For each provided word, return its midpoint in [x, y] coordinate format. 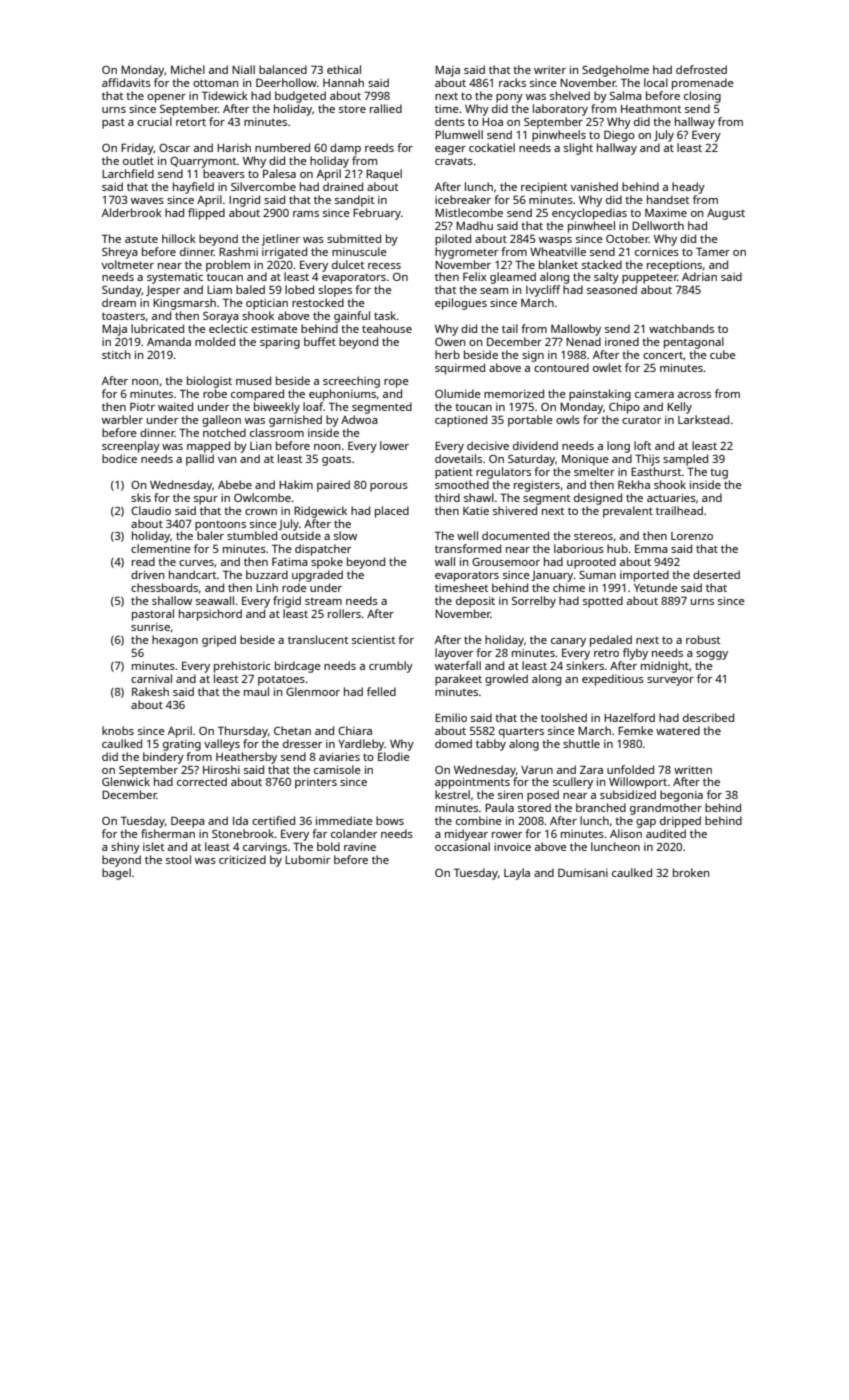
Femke [635, 730]
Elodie [394, 756]
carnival [151, 678]
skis [141, 497]
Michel [188, 69]
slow [345, 535]
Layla [517, 874]
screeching [351, 382]
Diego [619, 136]
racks [512, 82]
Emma [651, 548]
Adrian [699, 276]
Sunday [122, 291]
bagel [116, 874]
